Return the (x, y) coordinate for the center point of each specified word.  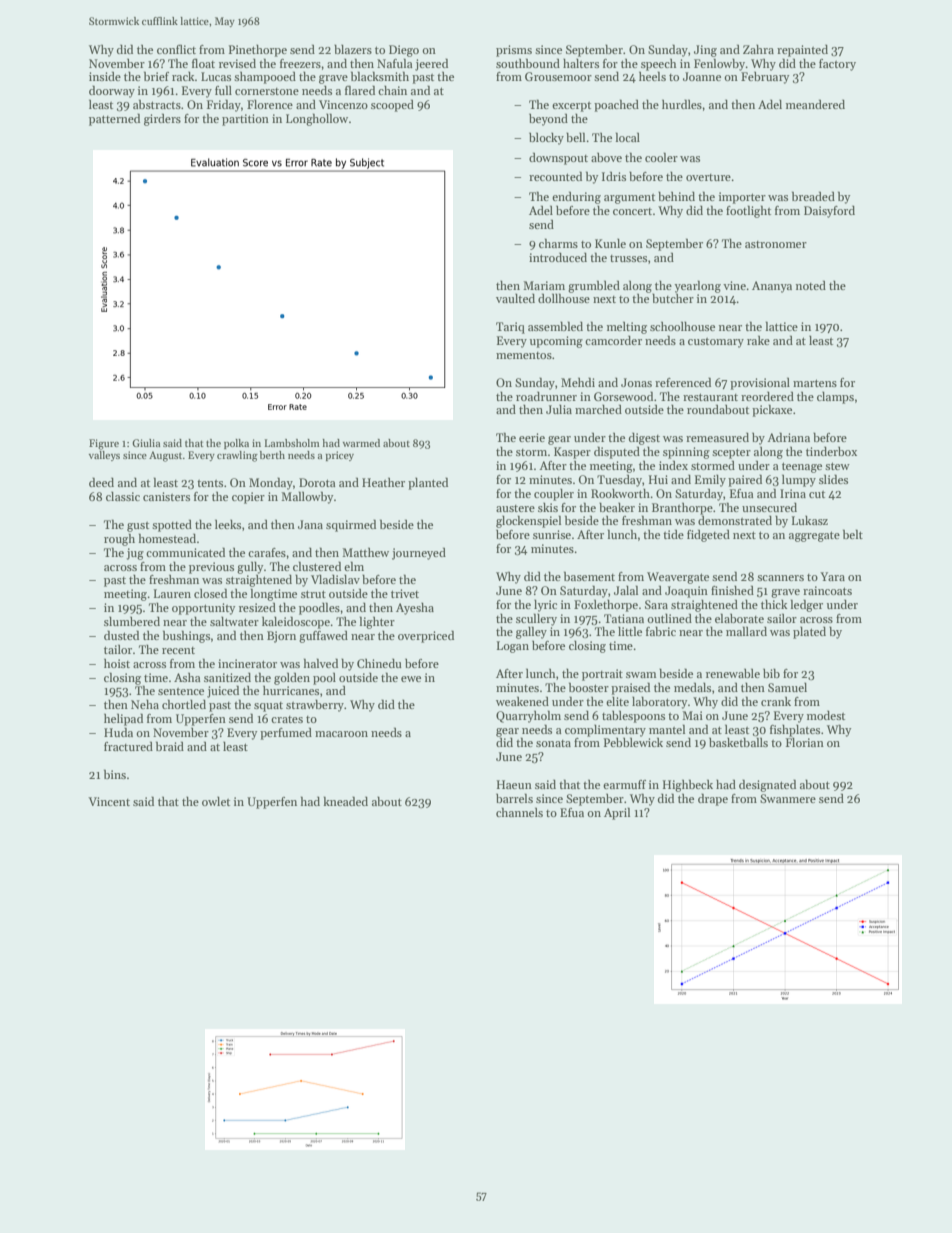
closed (210, 593)
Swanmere (788, 798)
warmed (361, 443)
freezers (300, 63)
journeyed (419, 553)
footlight (748, 211)
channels (519, 812)
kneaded (345, 801)
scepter (731, 453)
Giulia (146, 443)
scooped (392, 105)
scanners (780, 578)
